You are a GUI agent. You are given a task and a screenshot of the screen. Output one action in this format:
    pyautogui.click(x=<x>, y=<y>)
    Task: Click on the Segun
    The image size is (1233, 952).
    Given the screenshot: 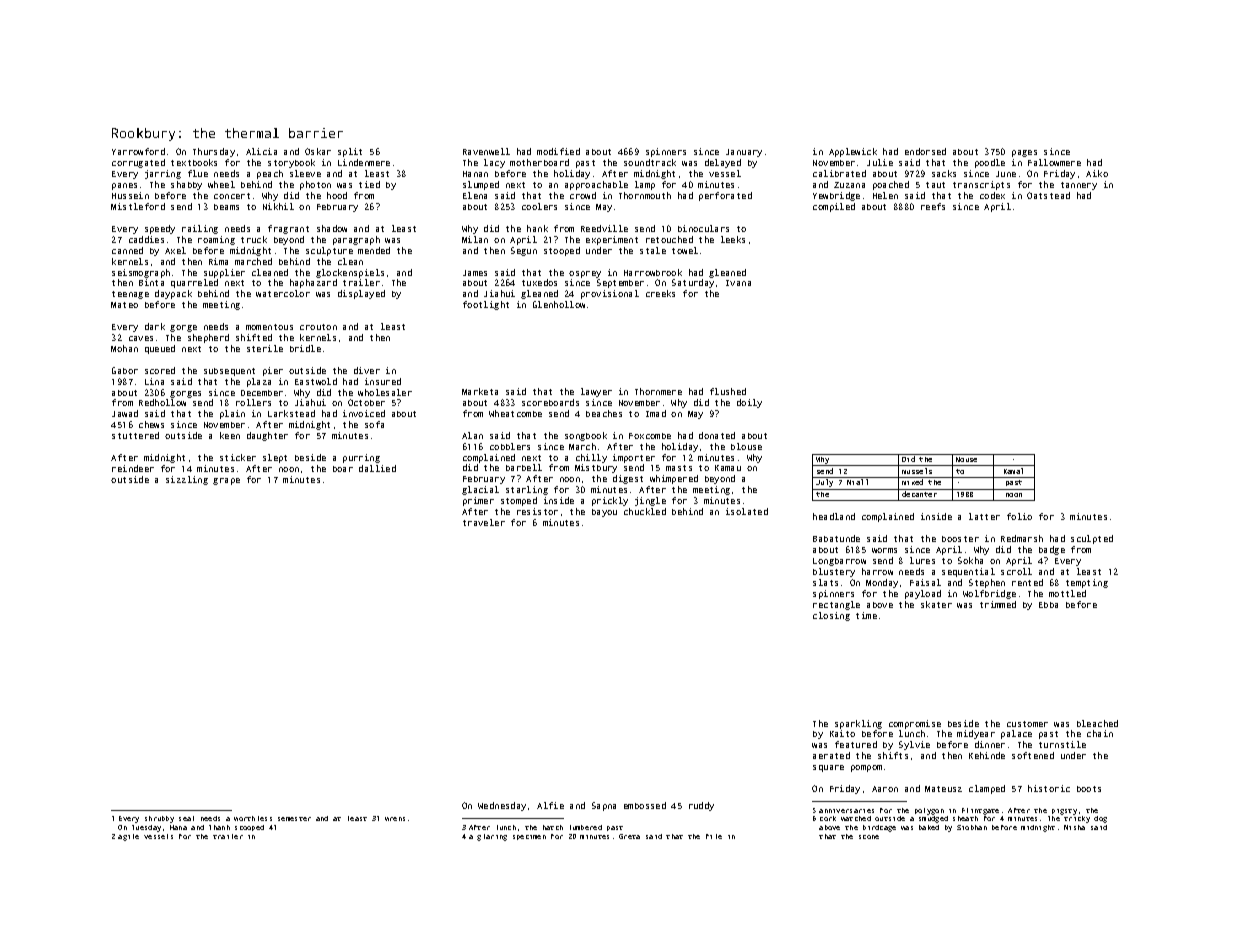 What is the action you would take?
    pyautogui.click(x=524, y=251)
